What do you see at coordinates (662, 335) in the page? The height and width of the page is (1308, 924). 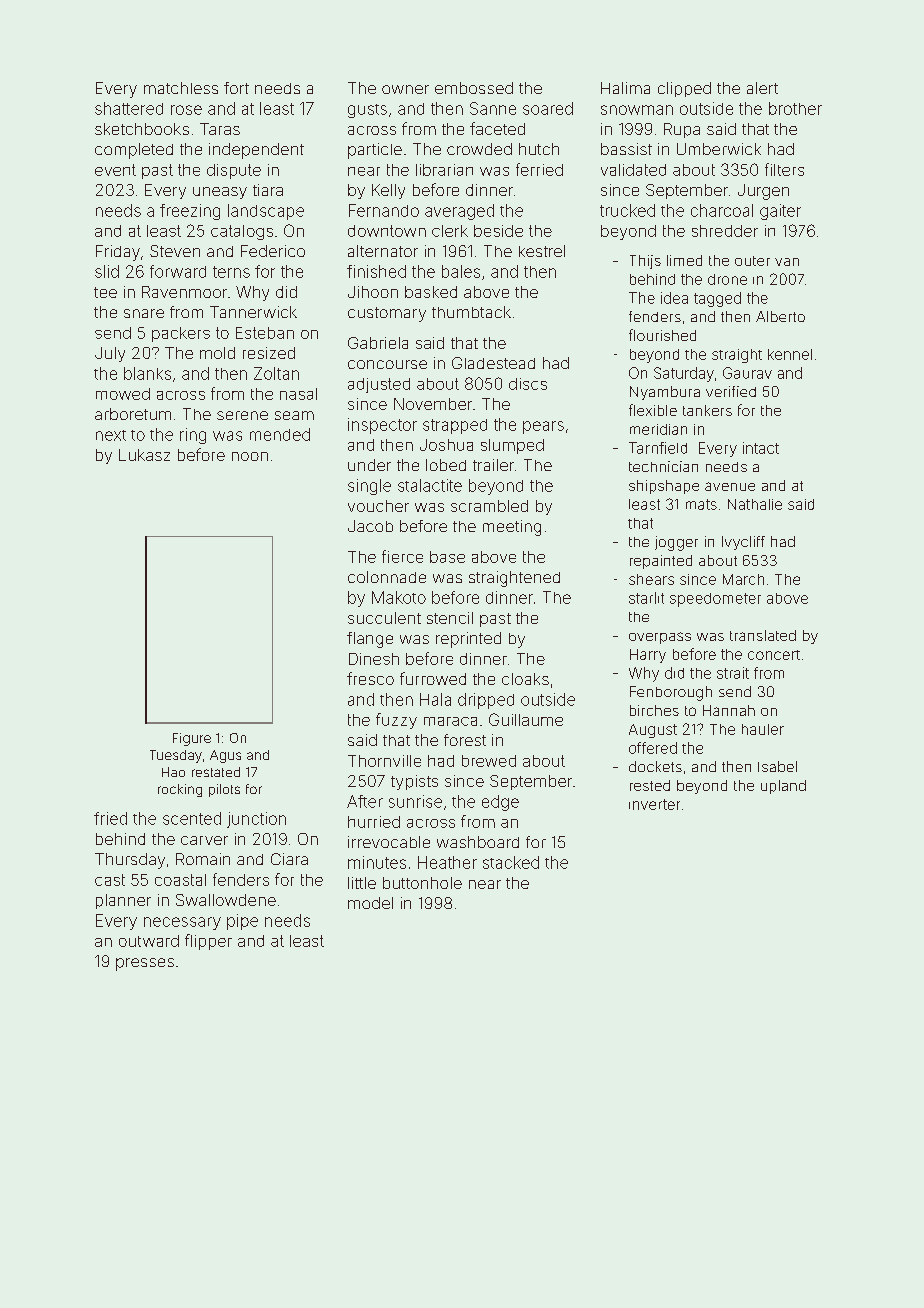 I see `flourished` at bounding box center [662, 335].
